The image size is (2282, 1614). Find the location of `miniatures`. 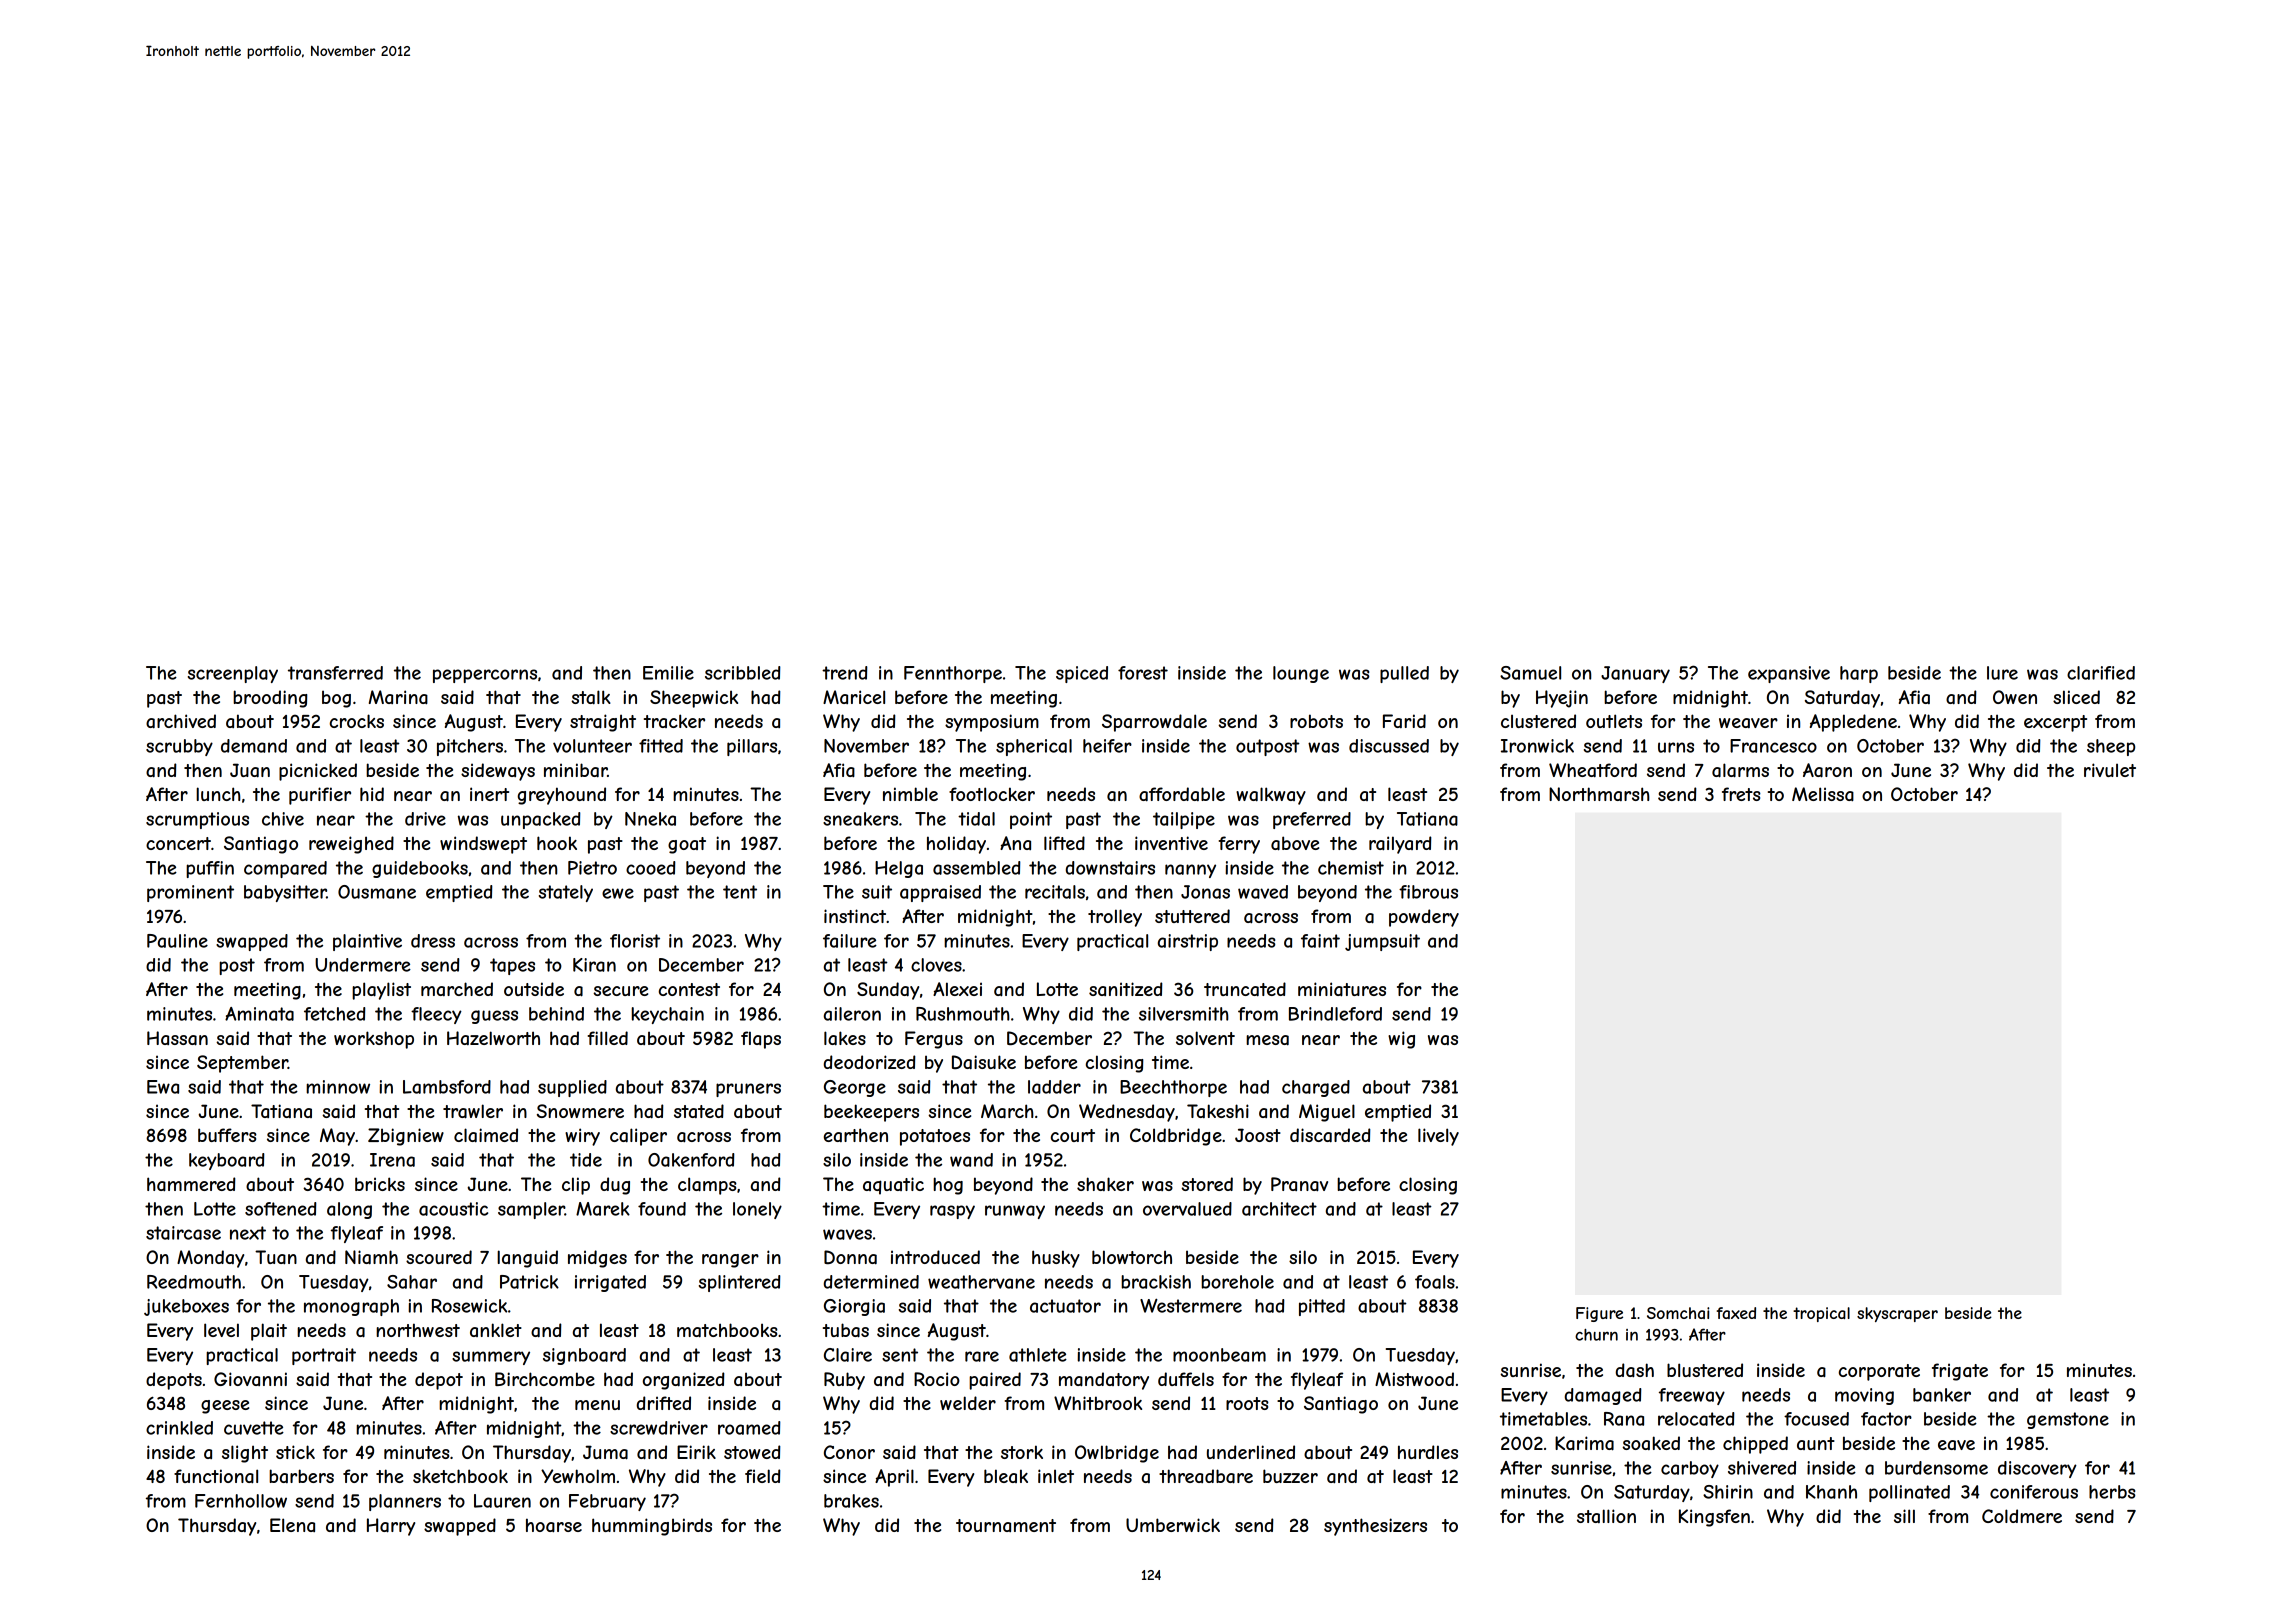

miniatures is located at coordinates (1342, 989).
